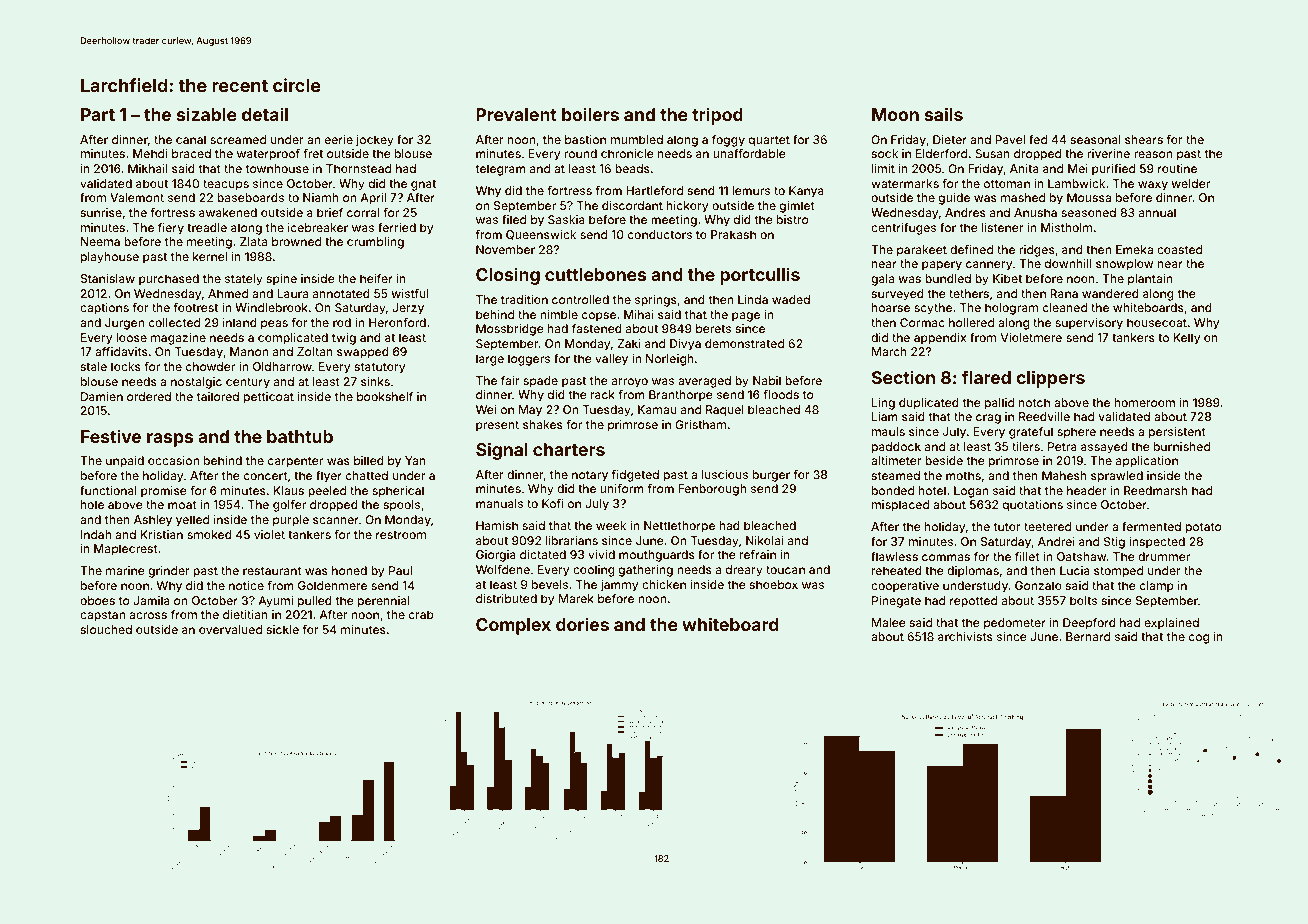 The height and width of the page is (924, 1308). I want to click on affidavits, so click(121, 351).
